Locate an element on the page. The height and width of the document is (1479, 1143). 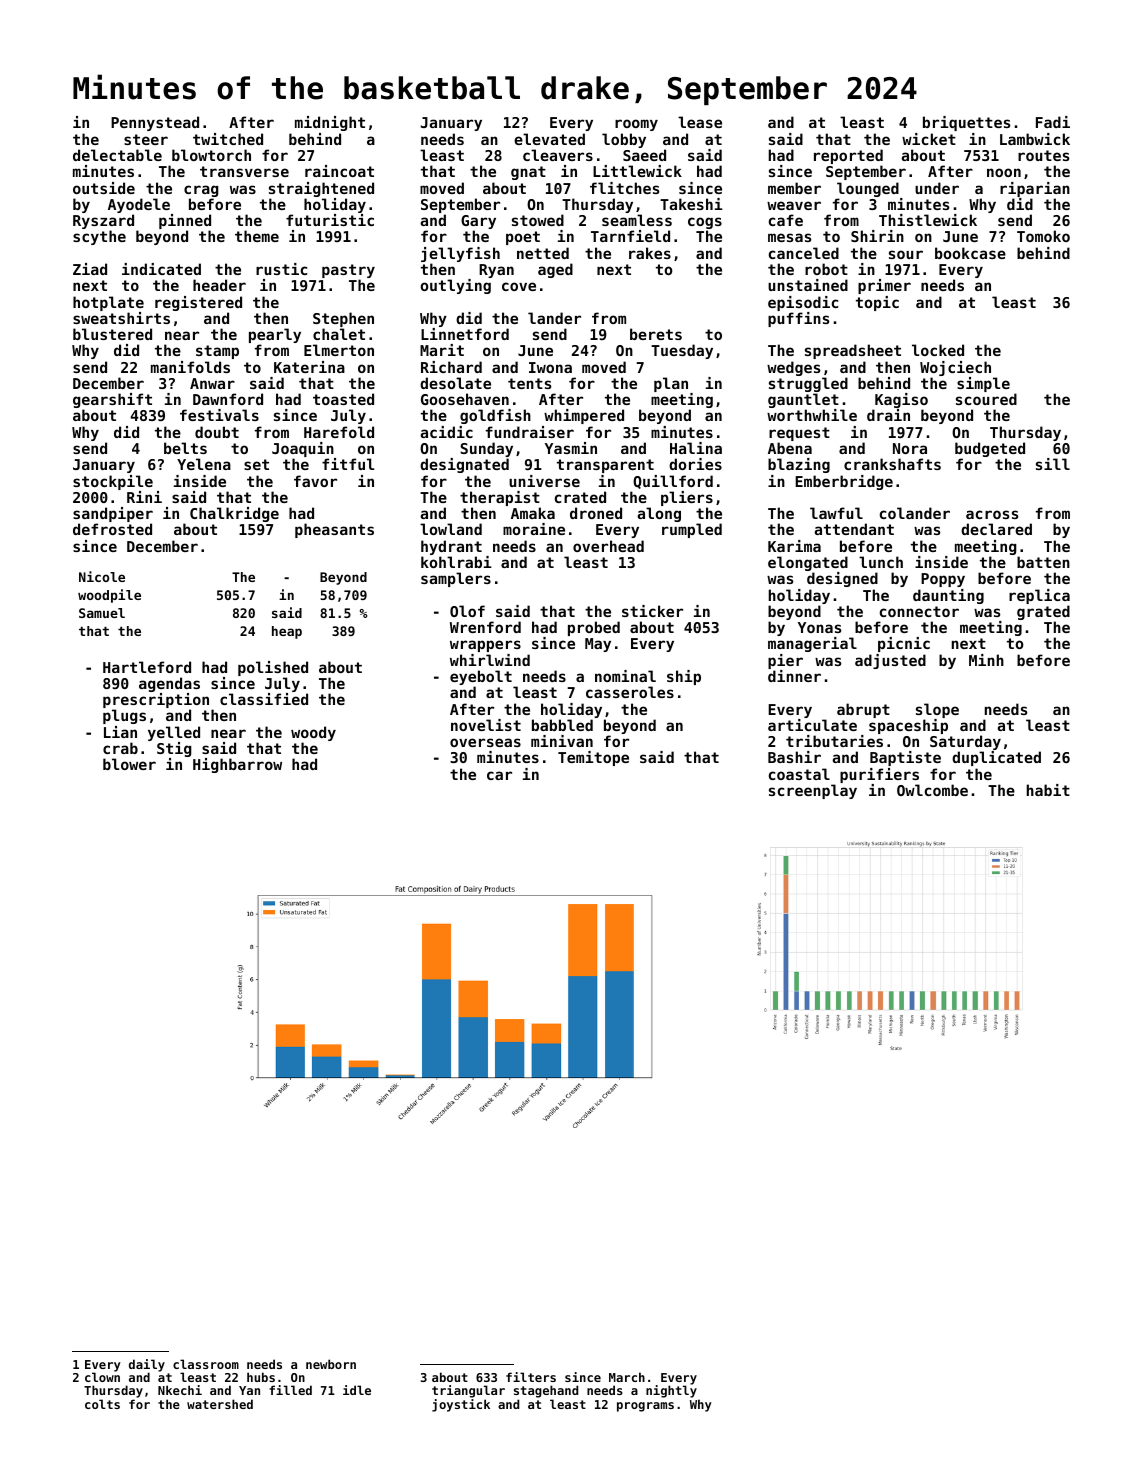
watershed is located at coordinates (220, 1404).
